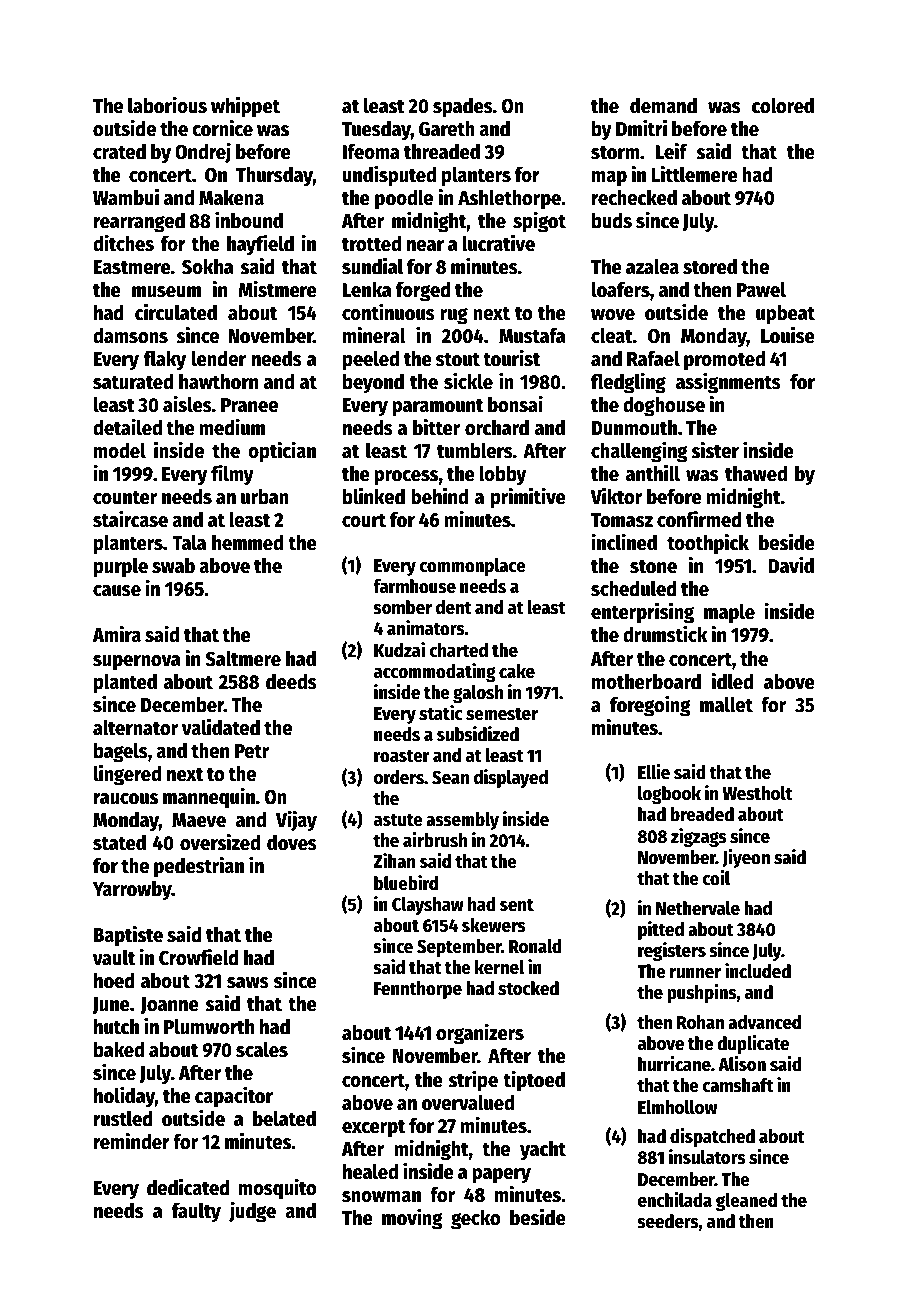 This image has height=1316, width=908. What do you see at coordinates (139, 223) in the image?
I see `rearranged` at bounding box center [139, 223].
